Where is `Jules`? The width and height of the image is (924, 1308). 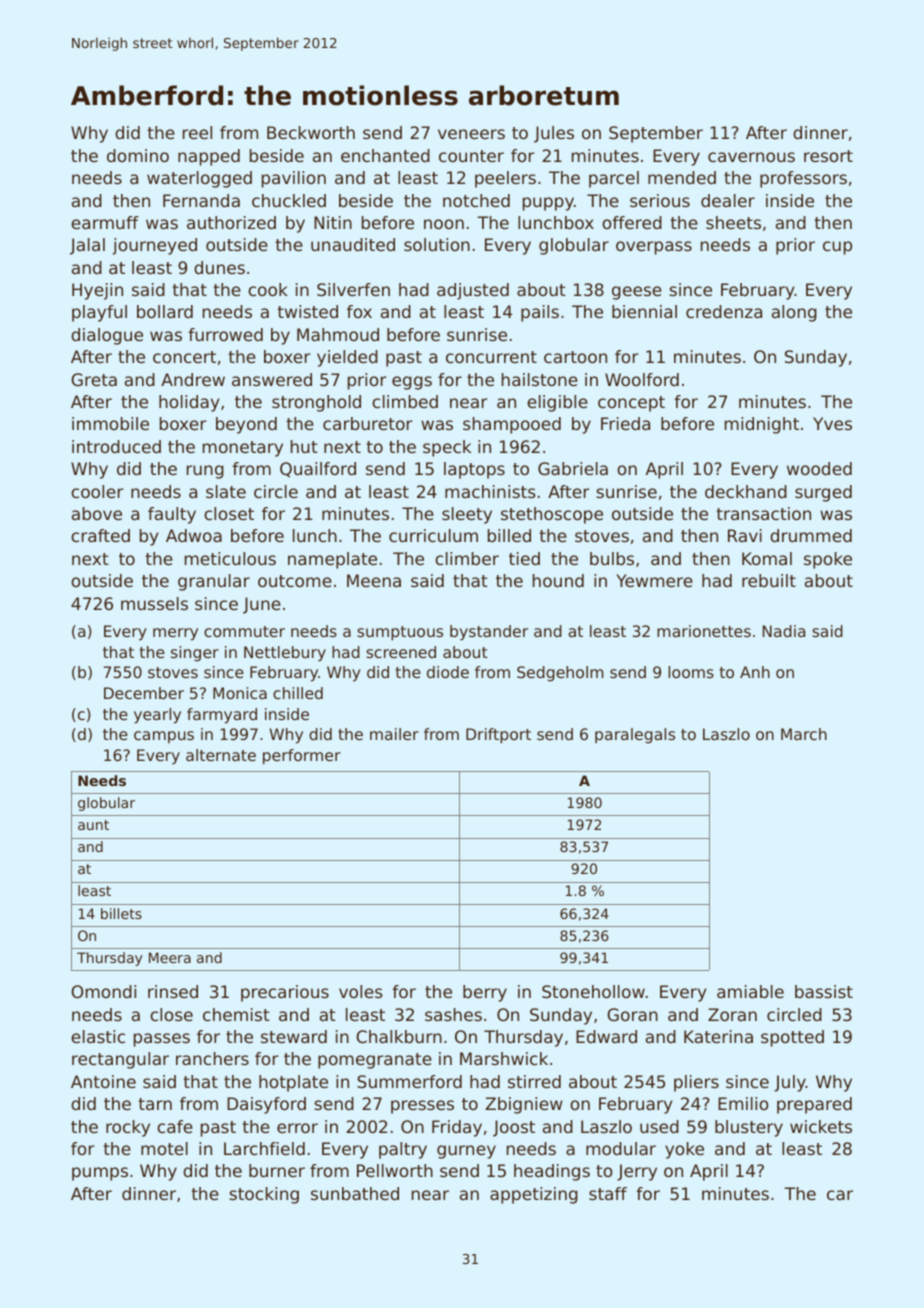
Jules is located at coordinates (554, 134).
